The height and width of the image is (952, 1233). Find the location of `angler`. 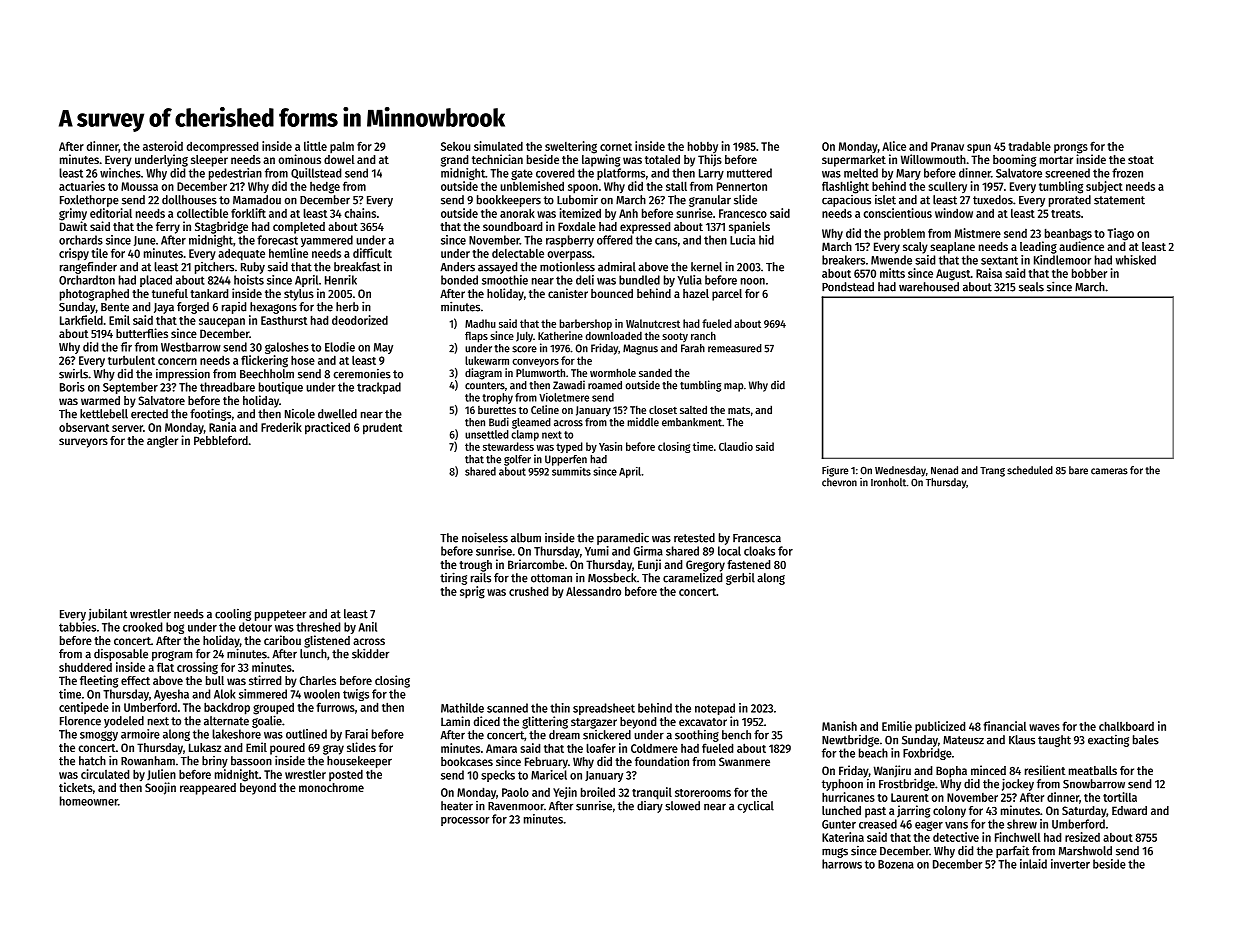

angler is located at coordinates (162, 442).
